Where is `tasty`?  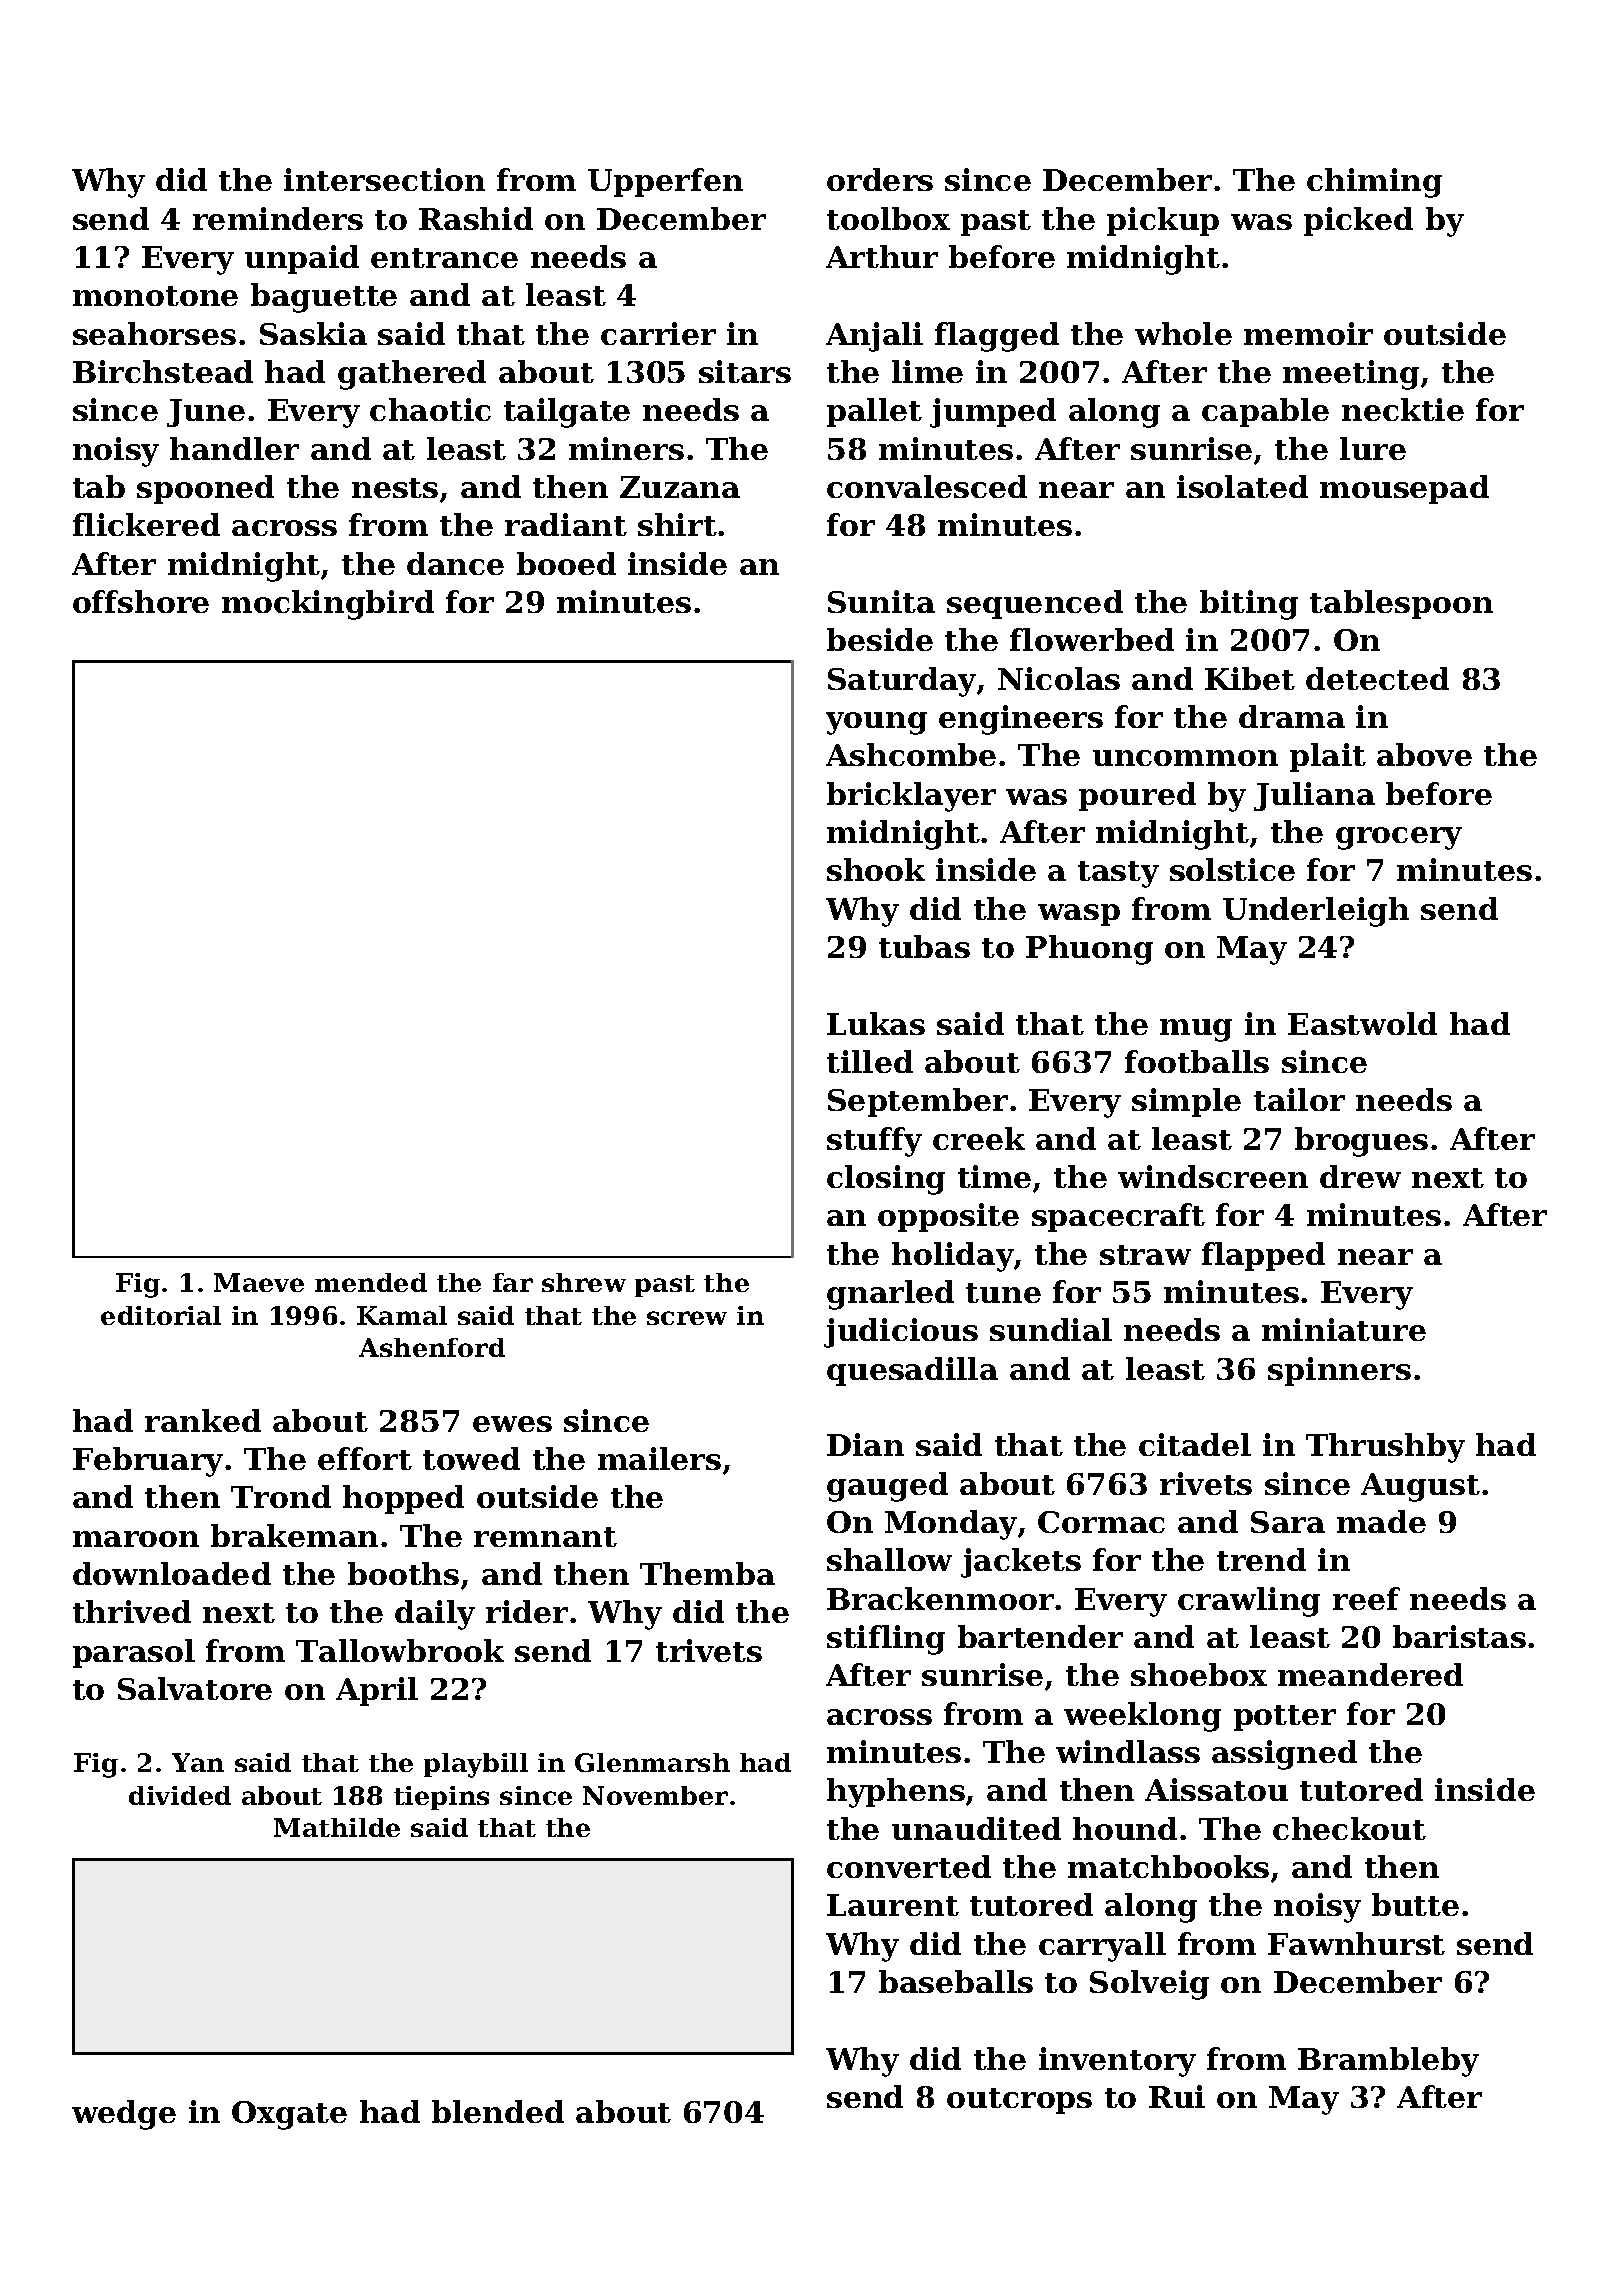
tasty is located at coordinates (1118, 874).
